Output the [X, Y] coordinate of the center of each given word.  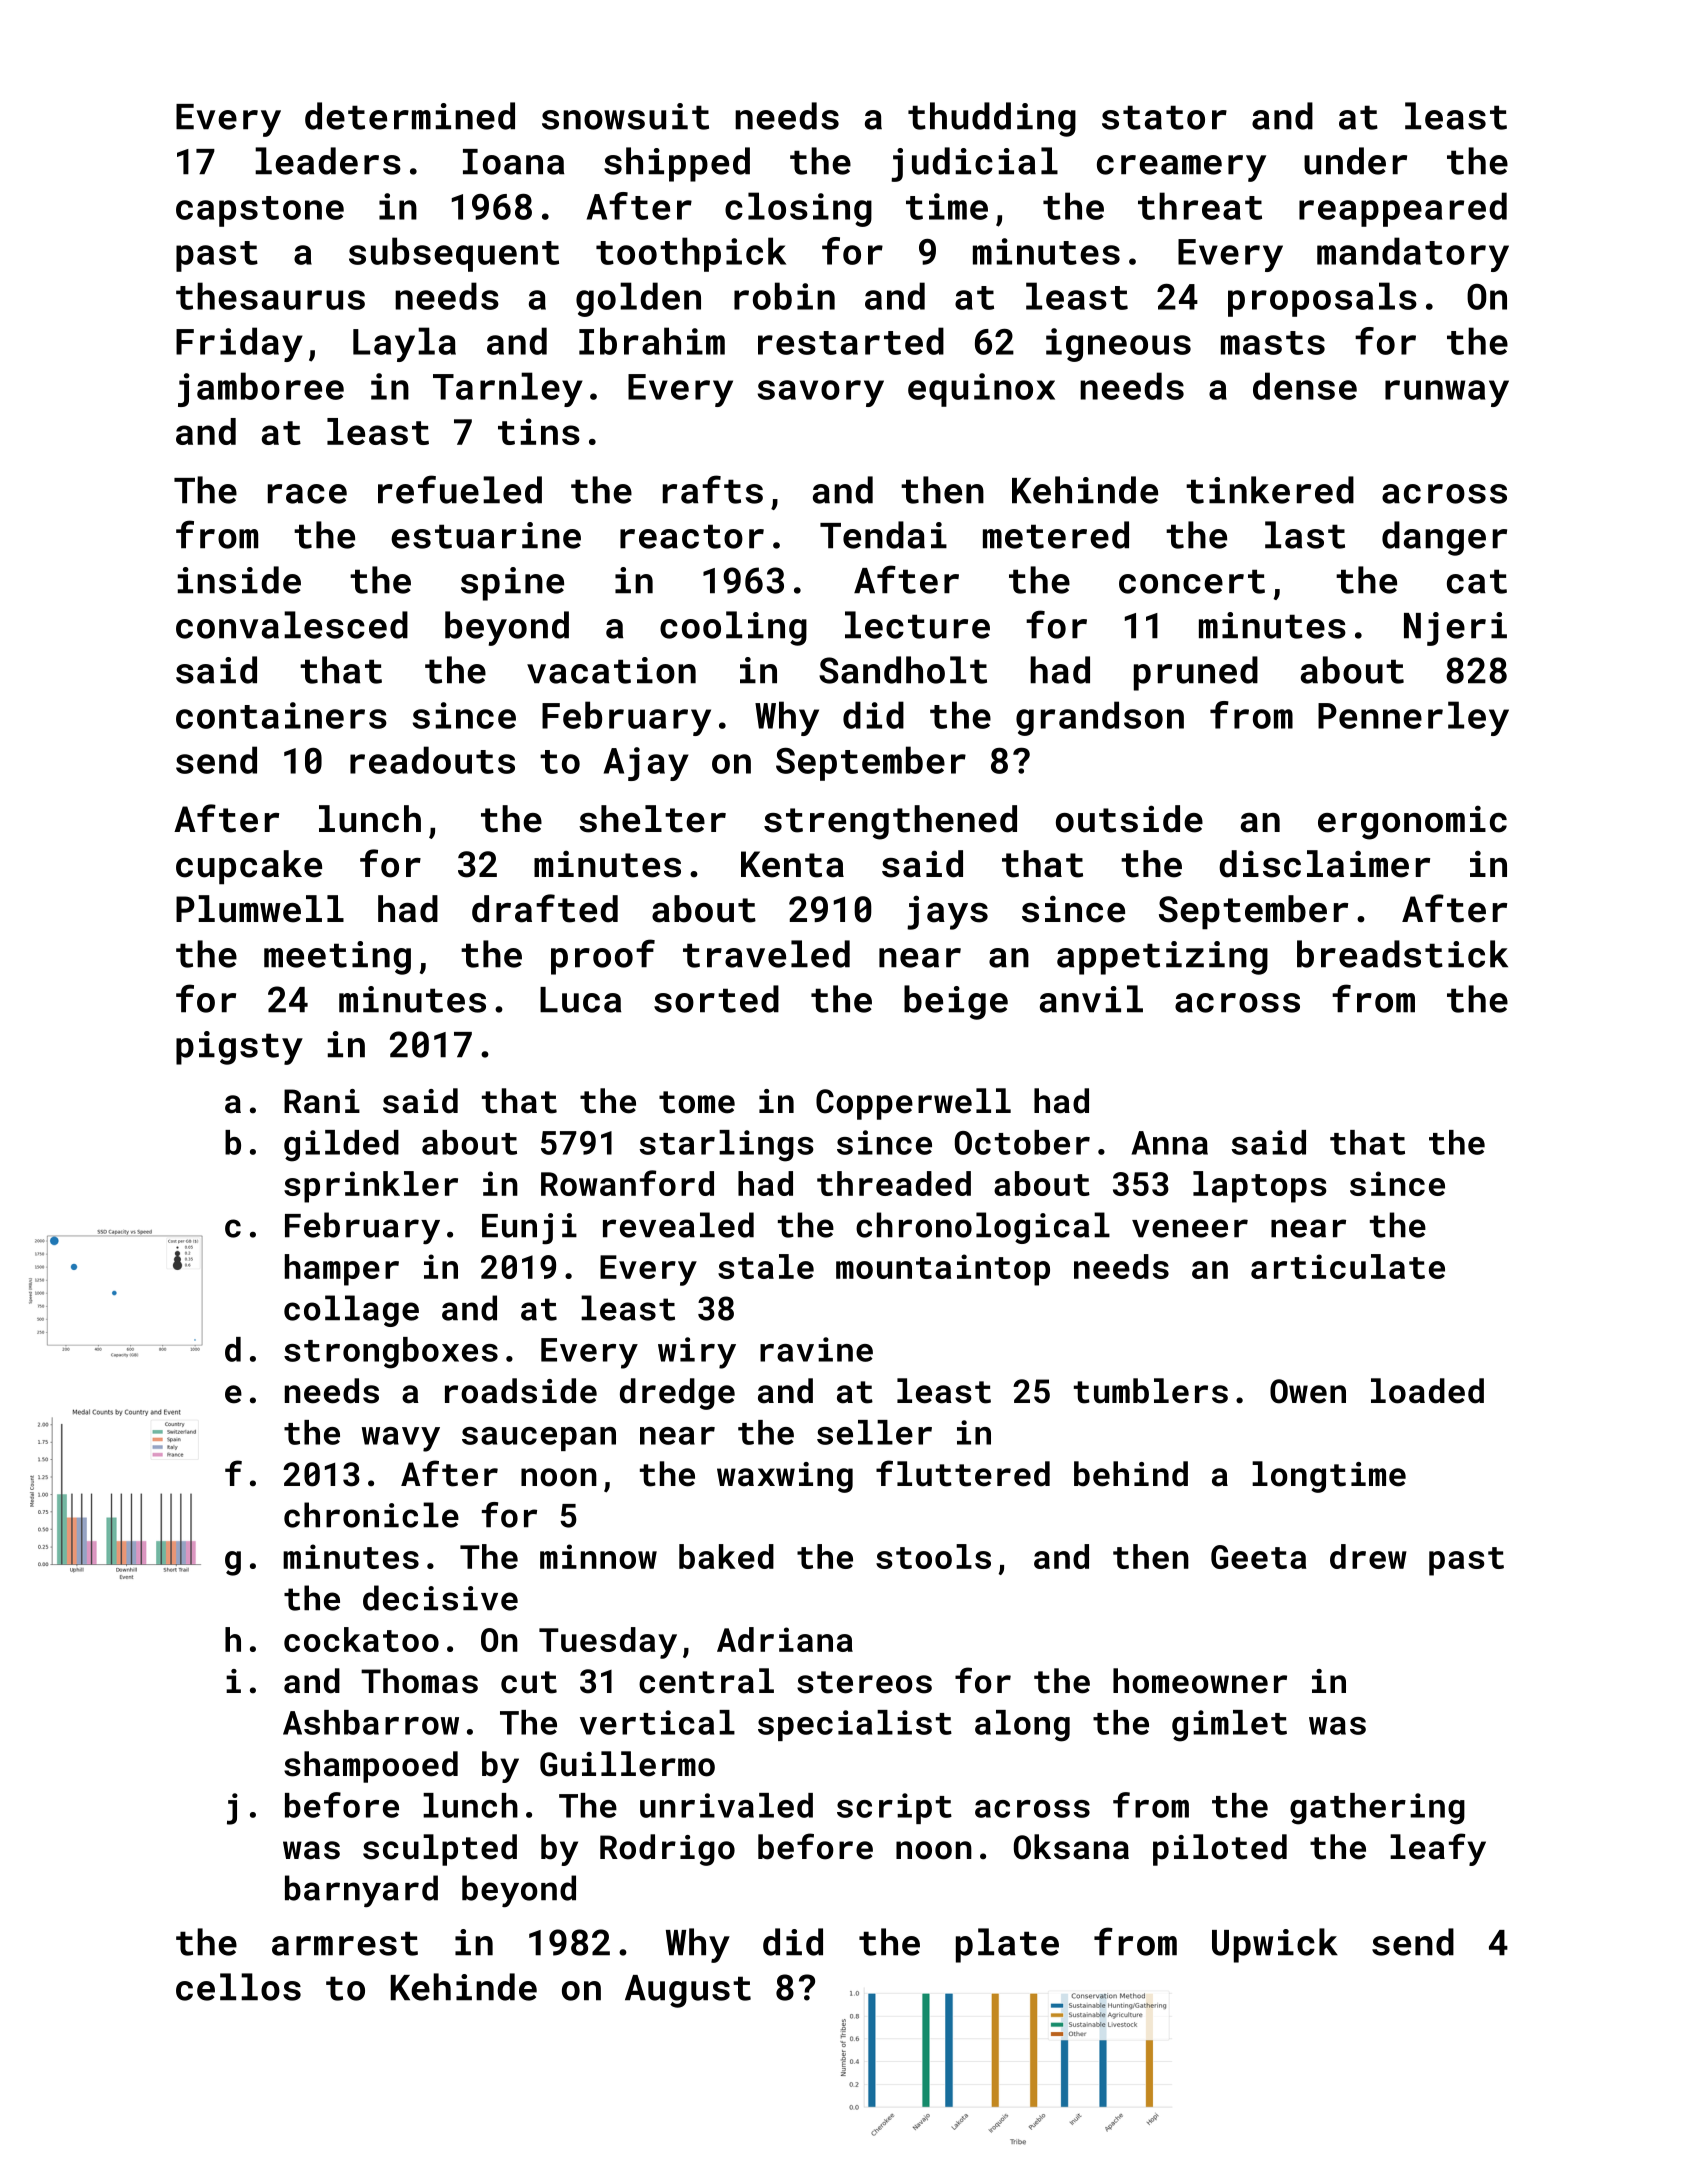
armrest [345, 1943]
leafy [1438, 1849]
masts [1273, 343]
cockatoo [361, 1639]
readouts [432, 760]
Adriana [785, 1639]
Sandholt [903, 670]
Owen [1308, 1391]
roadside [521, 1391]
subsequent [454, 254]
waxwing [785, 1477]
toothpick [691, 254]
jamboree [261, 389]
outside [1129, 819]
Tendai [883, 535]
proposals [1322, 299]
